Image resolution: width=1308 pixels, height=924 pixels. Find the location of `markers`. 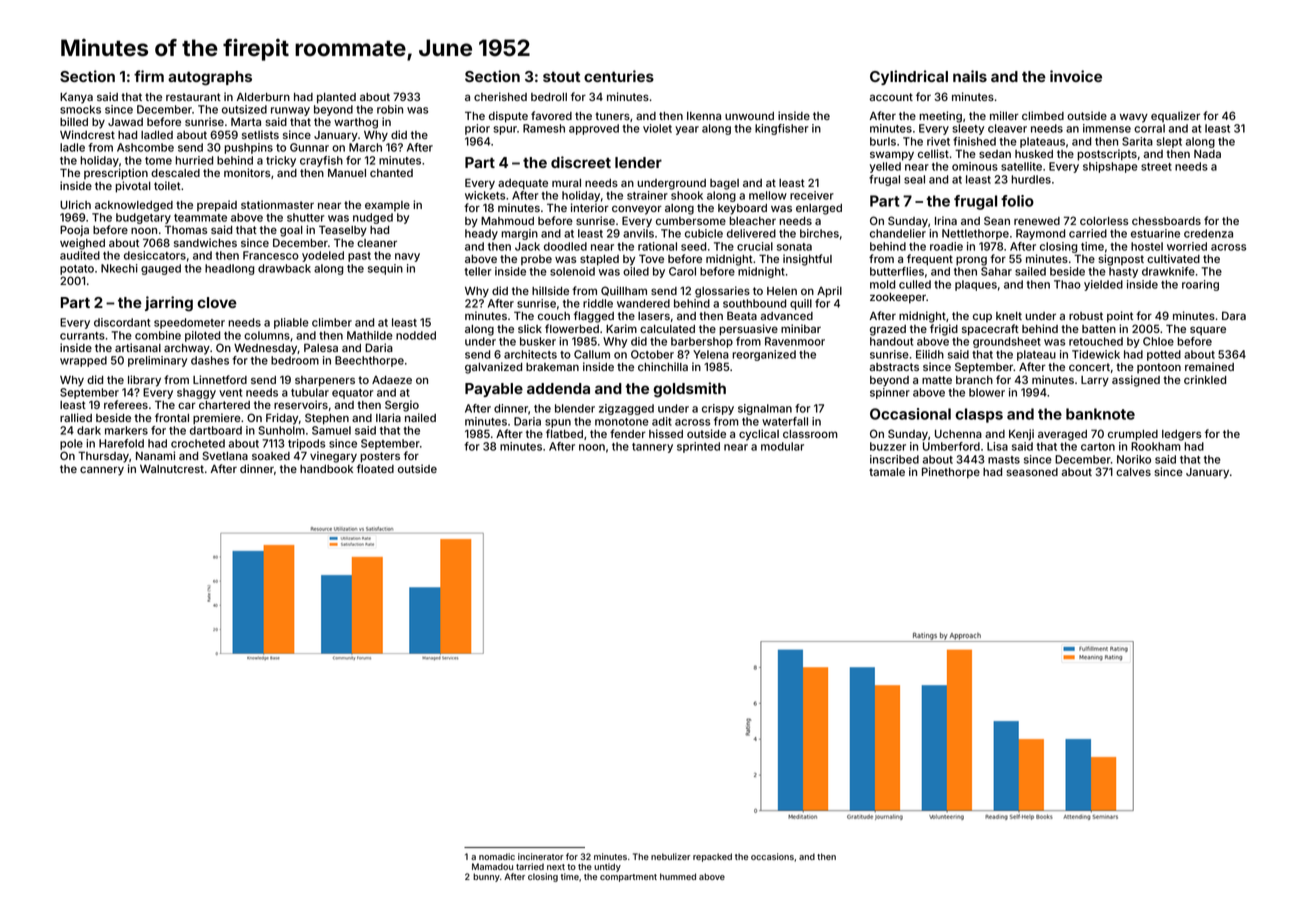

markers is located at coordinates (126, 430).
